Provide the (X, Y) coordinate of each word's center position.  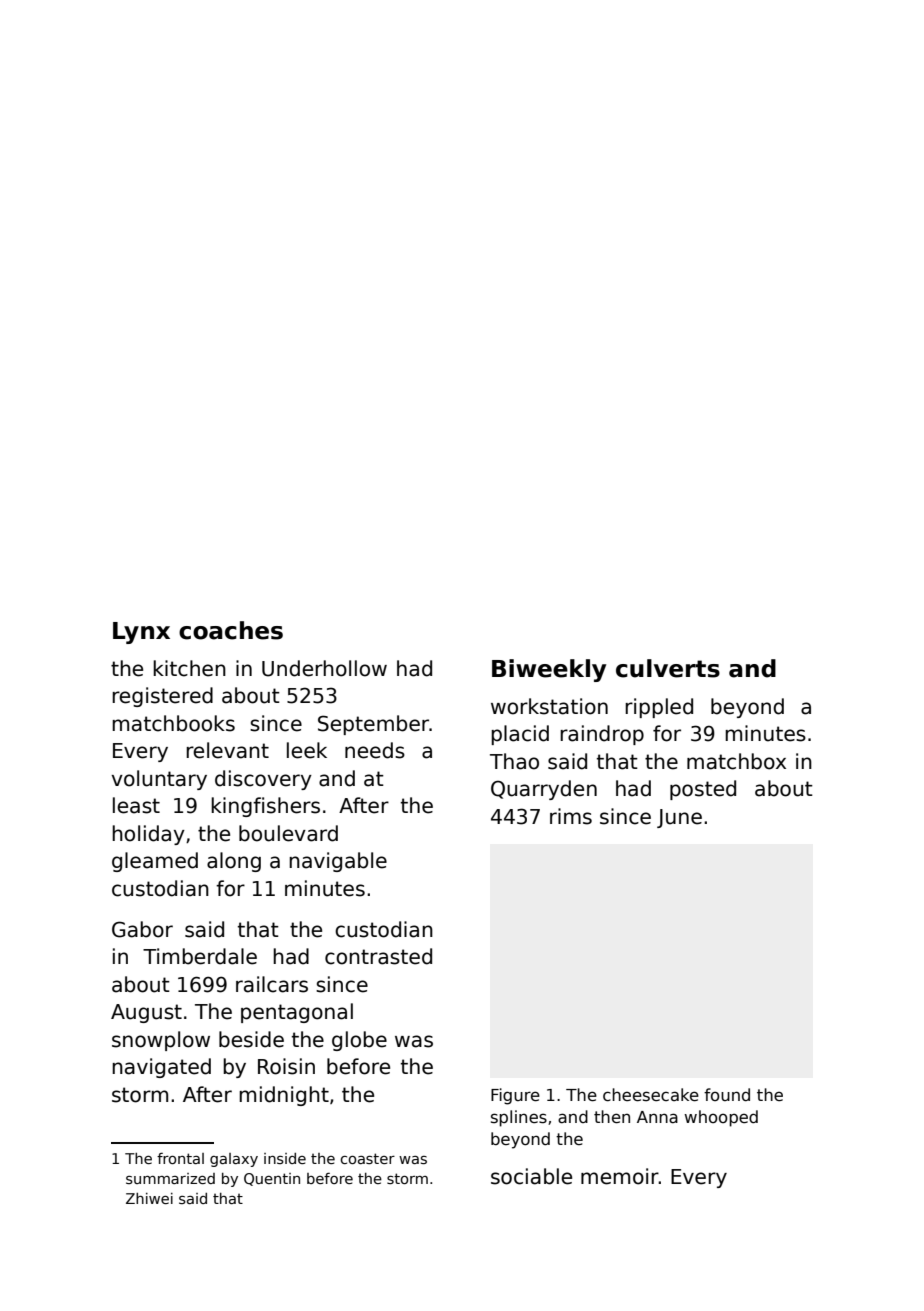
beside (251, 1039)
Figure (515, 1096)
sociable (531, 1176)
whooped (721, 1118)
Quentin (272, 1179)
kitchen (189, 668)
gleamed (155, 862)
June (679, 818)
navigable (338, 862)
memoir (620, 1176)
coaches (231, 630)
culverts (668, 668)
